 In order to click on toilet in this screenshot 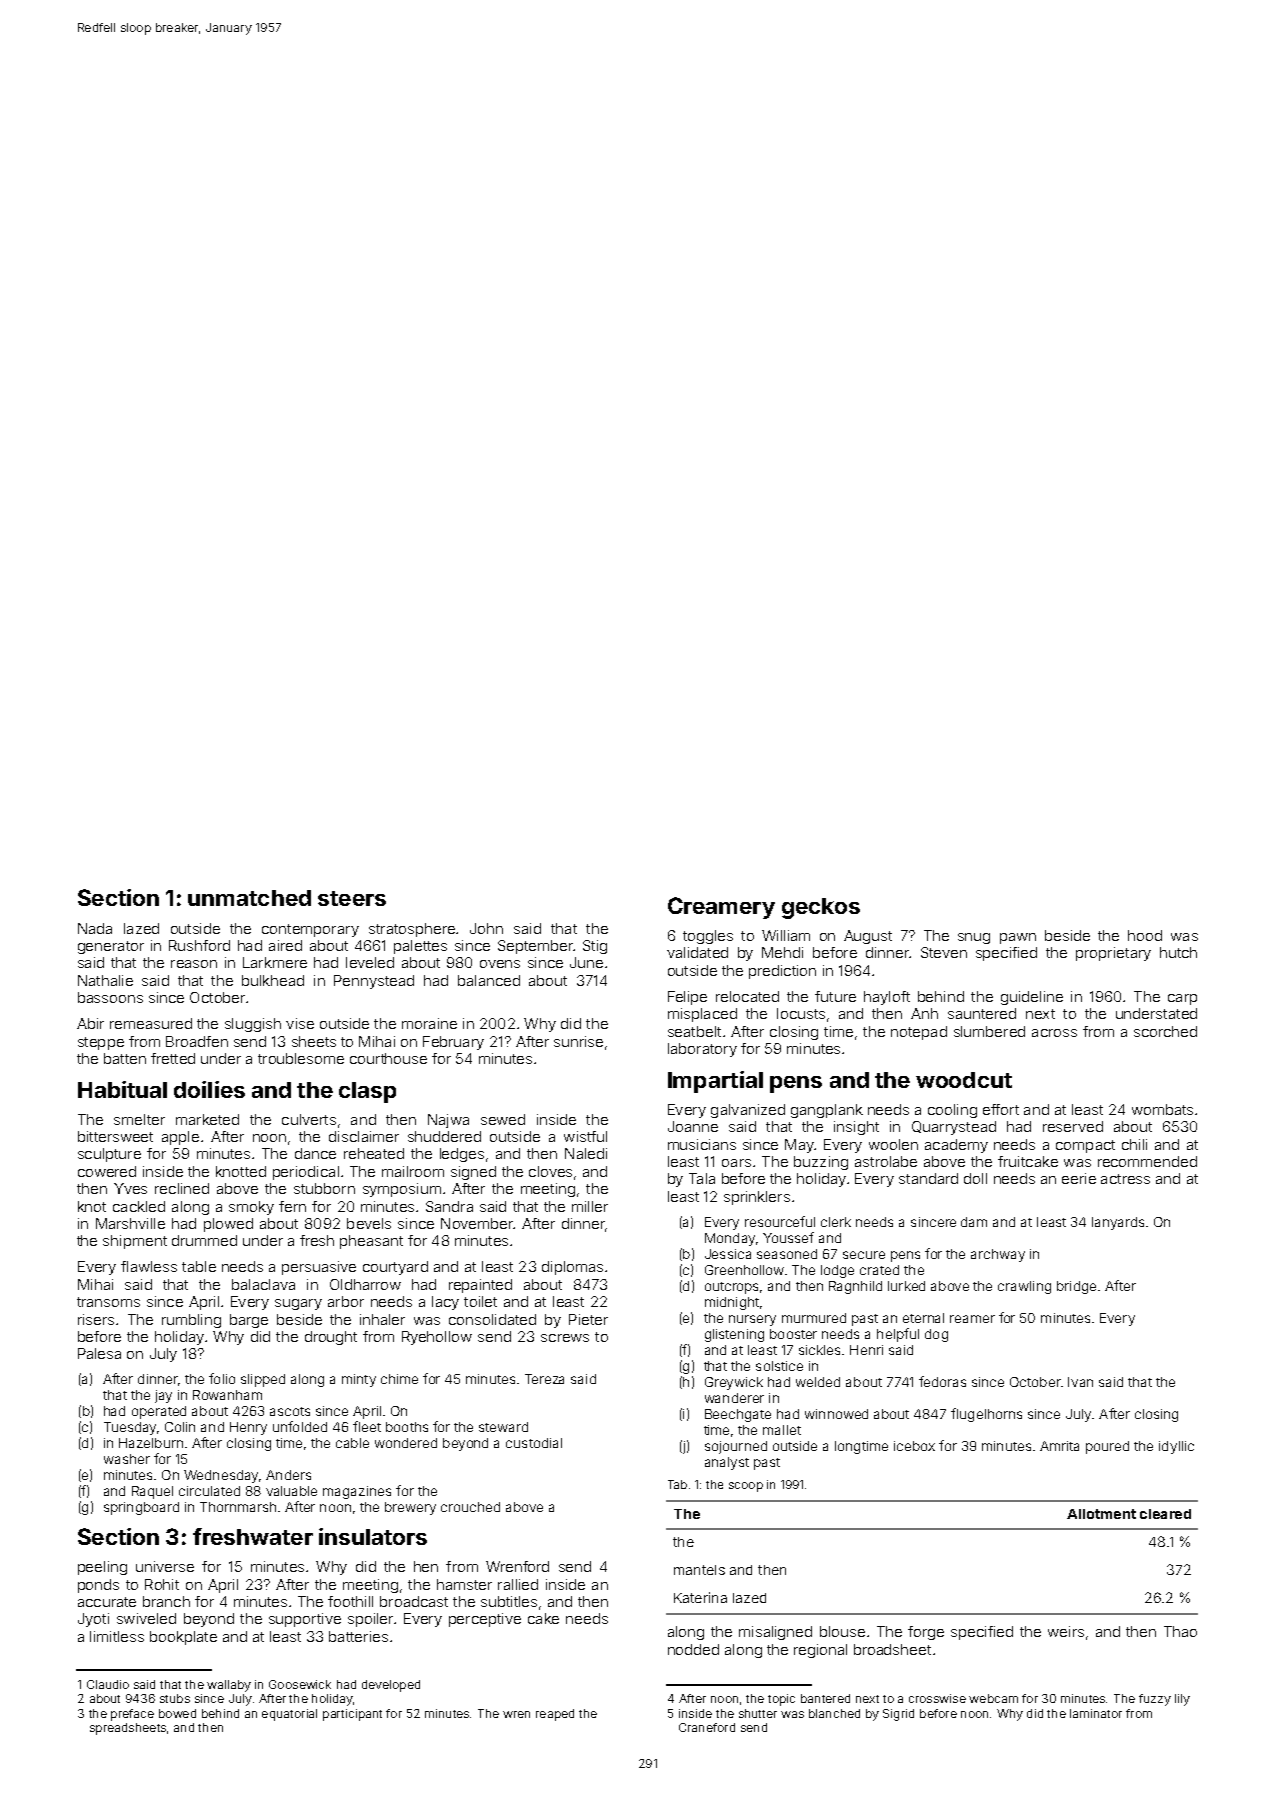, I will do `click(480, 1301)`.
